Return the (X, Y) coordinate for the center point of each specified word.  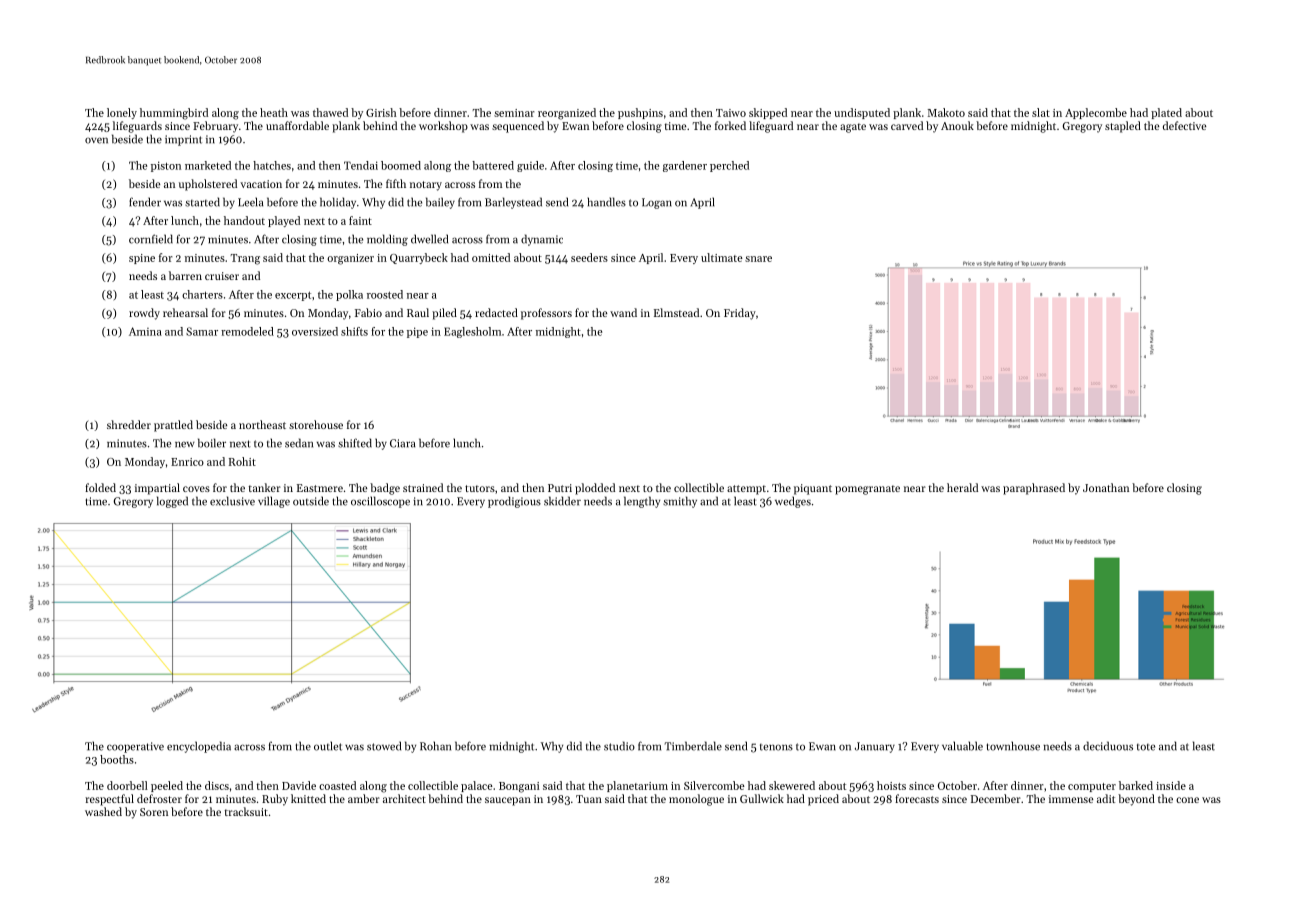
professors (546, 314)
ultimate (722, 257)
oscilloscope (380, 502)
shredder (129, 424)
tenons (776, 747)
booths (117, 759)
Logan (657, 203)
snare (758, 259)
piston (166, 166)
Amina (145, 331)
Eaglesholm (472, 332)
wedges (793, 502)
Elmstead (676, 312)
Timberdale (693, 746)
